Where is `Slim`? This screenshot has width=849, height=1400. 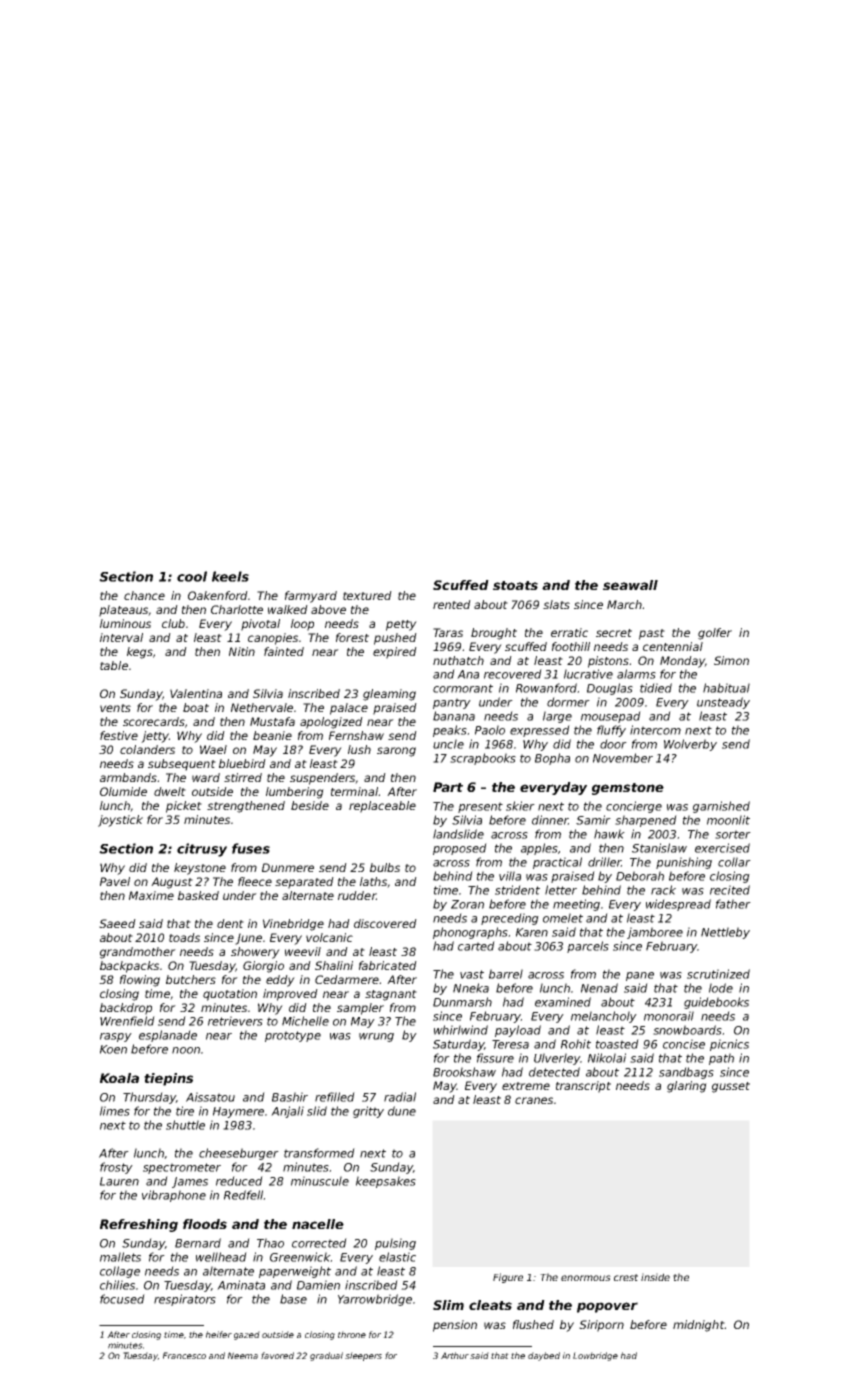
Slim is located at coordinates (448, 1305).
